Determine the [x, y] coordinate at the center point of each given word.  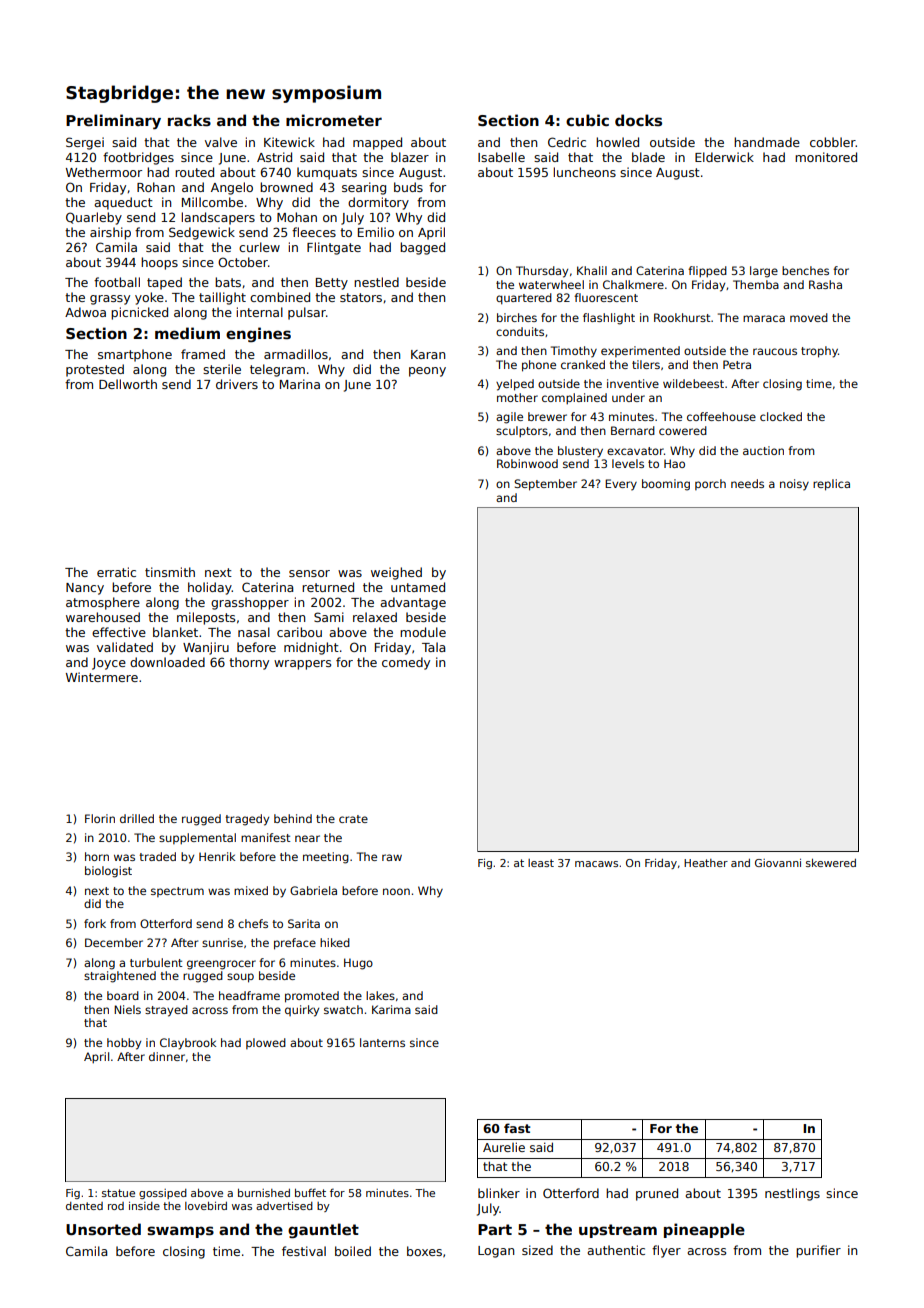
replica [831, 485]
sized [537, 1250]
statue [118, 1193]
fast [517, 1128]
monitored [826, 157]
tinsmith [170, 572]
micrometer [334, 120]
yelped [515, 385]
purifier [818, 1251]
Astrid [274, 157]
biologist [108, 872]
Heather [706, 863]
